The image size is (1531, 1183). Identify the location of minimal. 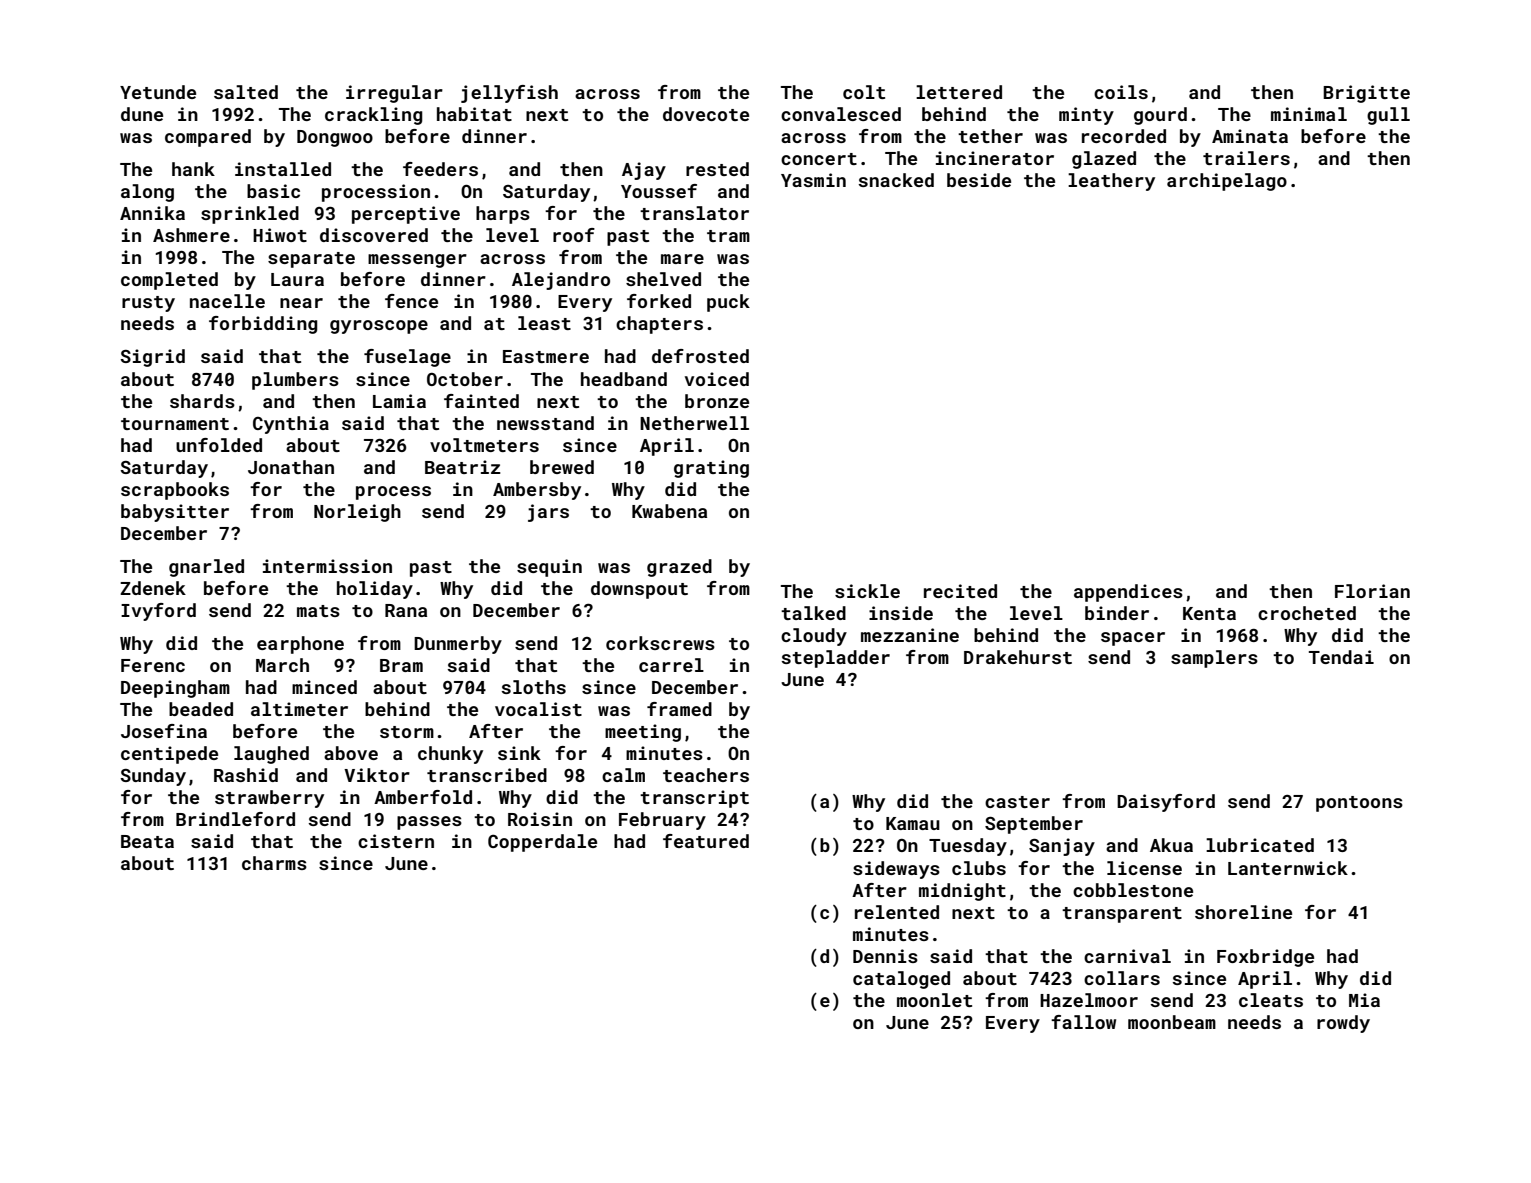
(1309, 114).
